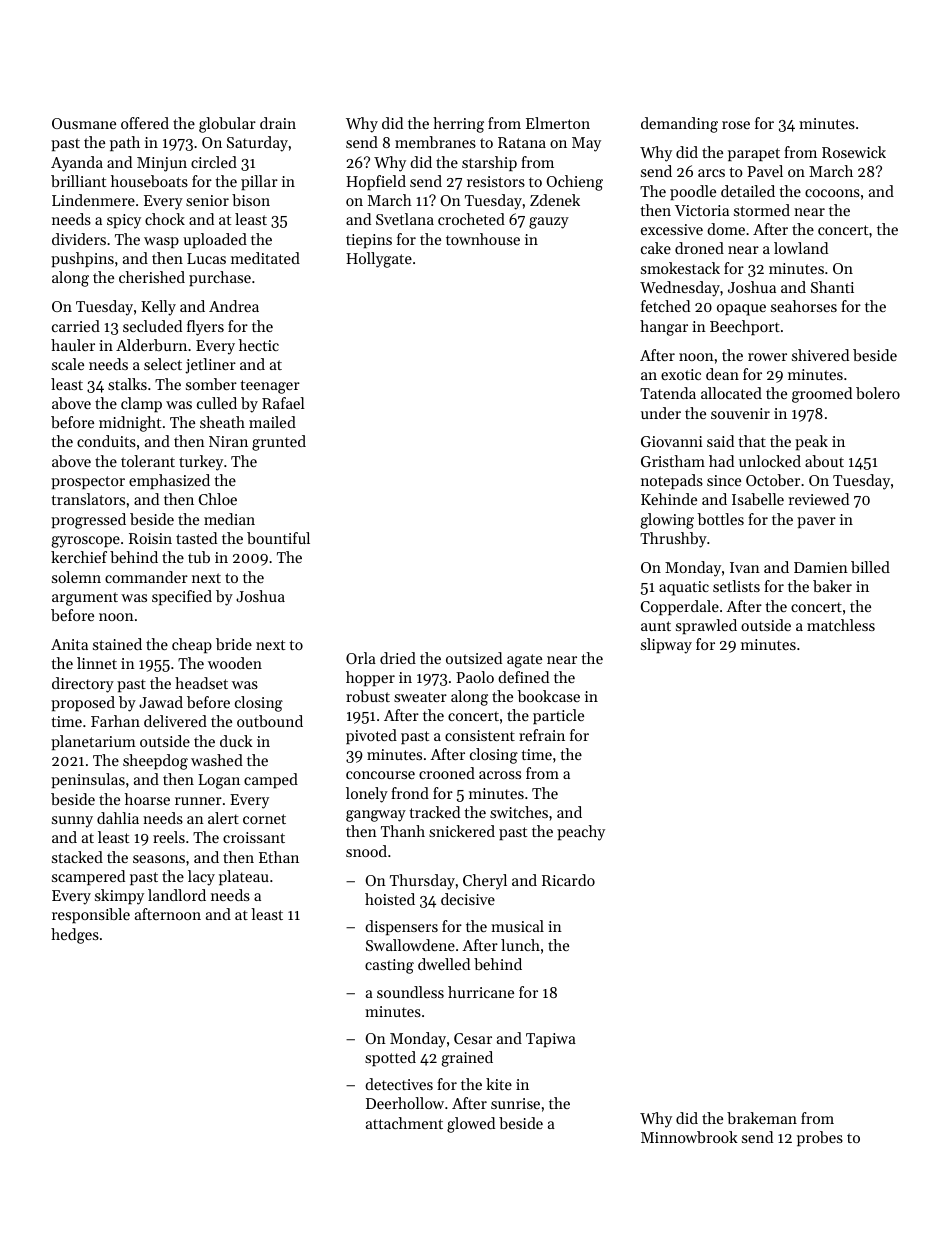 The width and height of the screenshot is (952, 1233). What do you see at coordinates (551, 1040) in the screenshot?
I see `Tapiwa` at bounding box center [551, 1040].
